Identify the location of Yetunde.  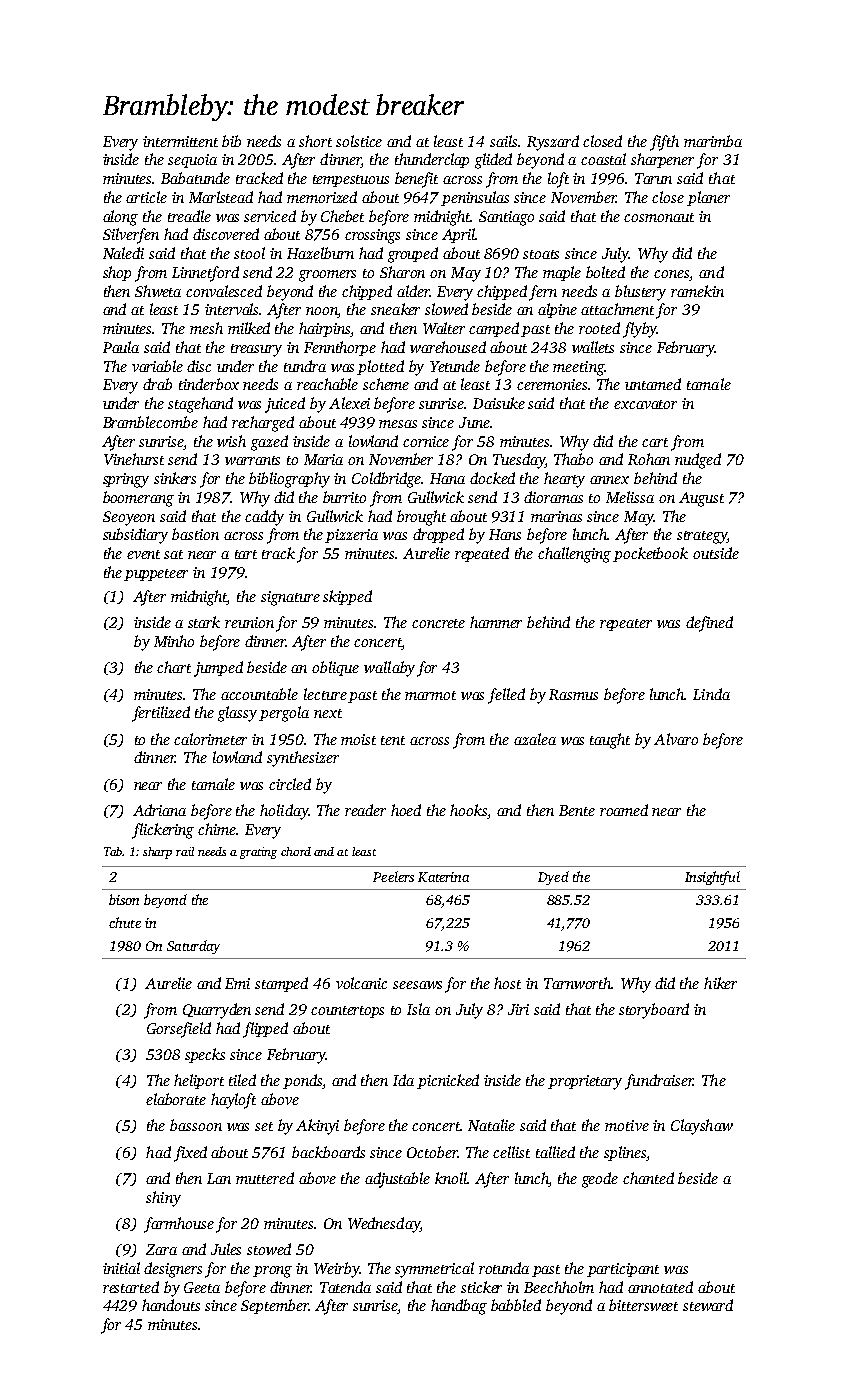
(455, 366).
